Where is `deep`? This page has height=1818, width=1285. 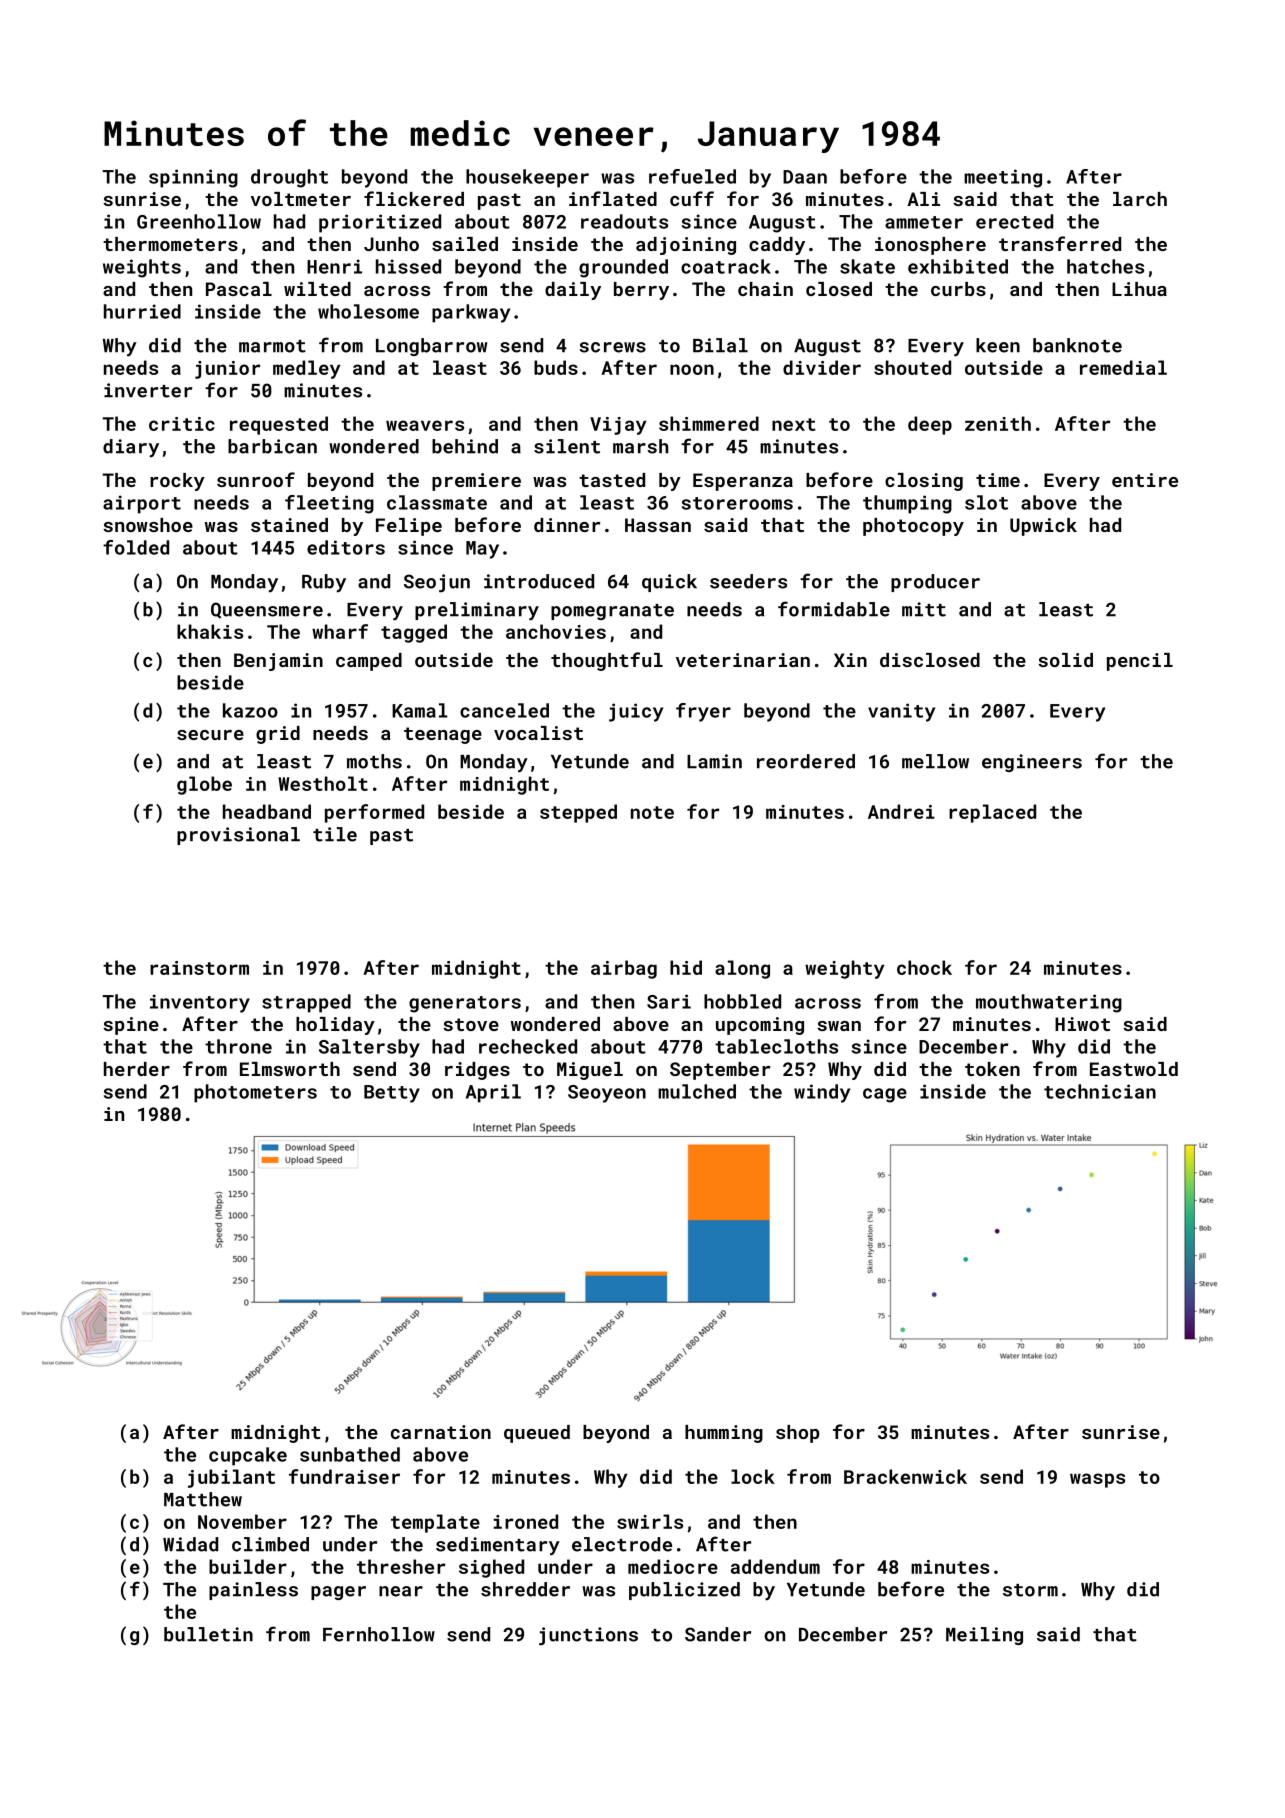
deep is located at coordinates (930, 425).
